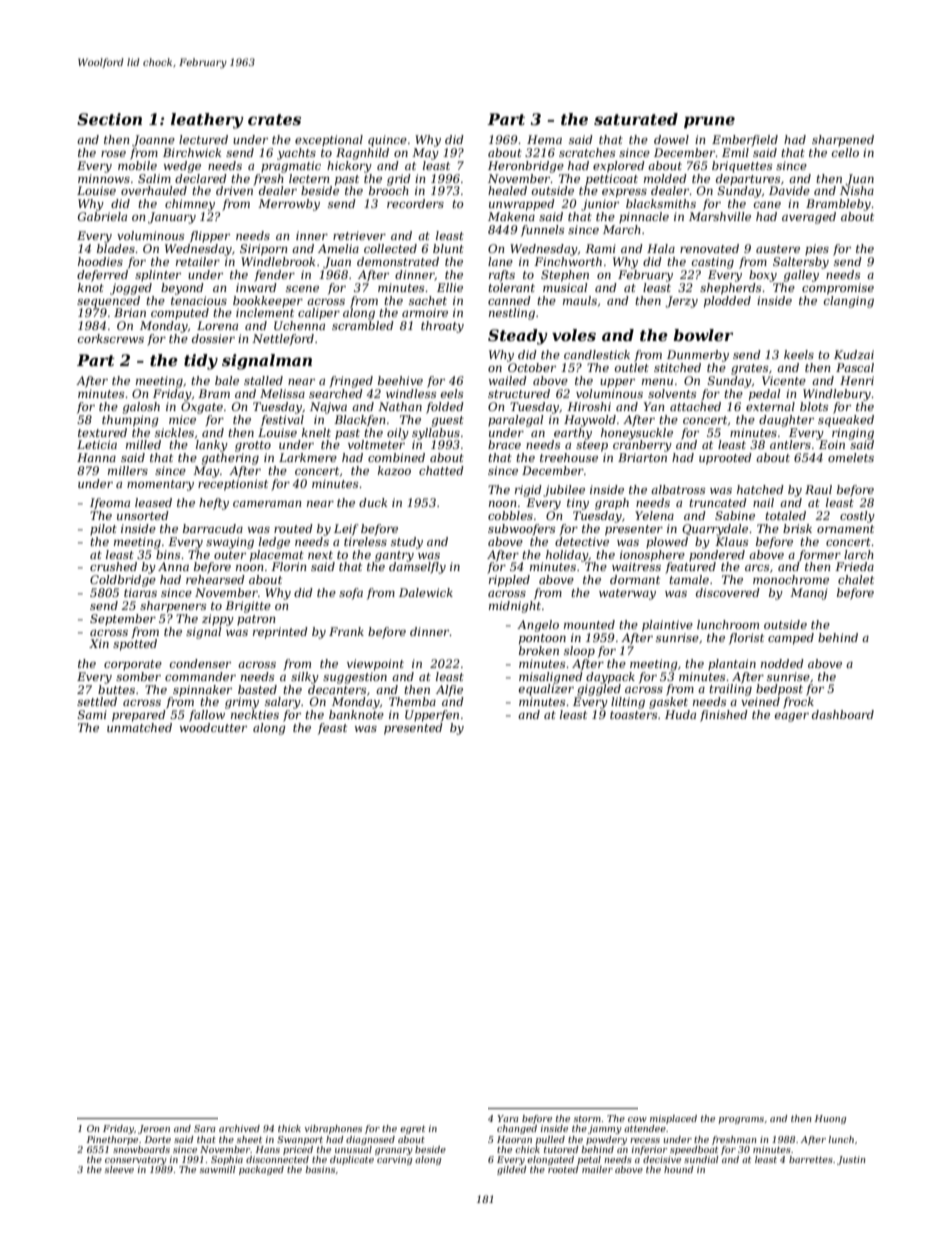 Image resolution: width=952 pixels, height=1233 pixels. What do you see at coordinates (724, 716) in the image?
I see `finished` at bounding box center [724, 716].
